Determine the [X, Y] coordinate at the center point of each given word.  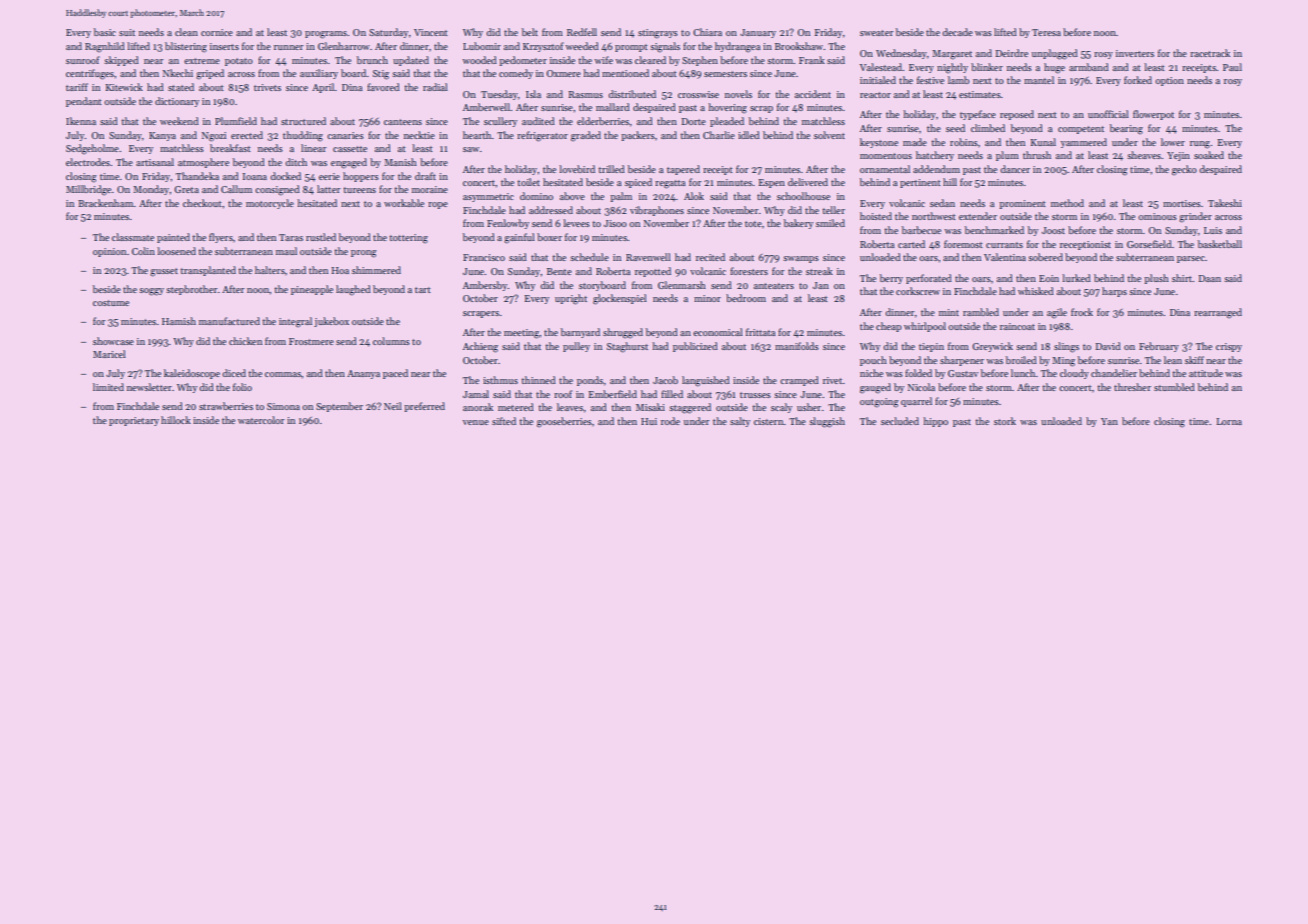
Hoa [340, 270]
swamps [801, 259]
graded [586, 136]
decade [958, 32]
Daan [1210, 278]
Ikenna [81, 121]
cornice [217, 32]
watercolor [261, 420]
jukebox [331, 322]
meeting [522, 334]
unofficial [1108, 114]
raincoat [1017, 326]
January [758, 33]
